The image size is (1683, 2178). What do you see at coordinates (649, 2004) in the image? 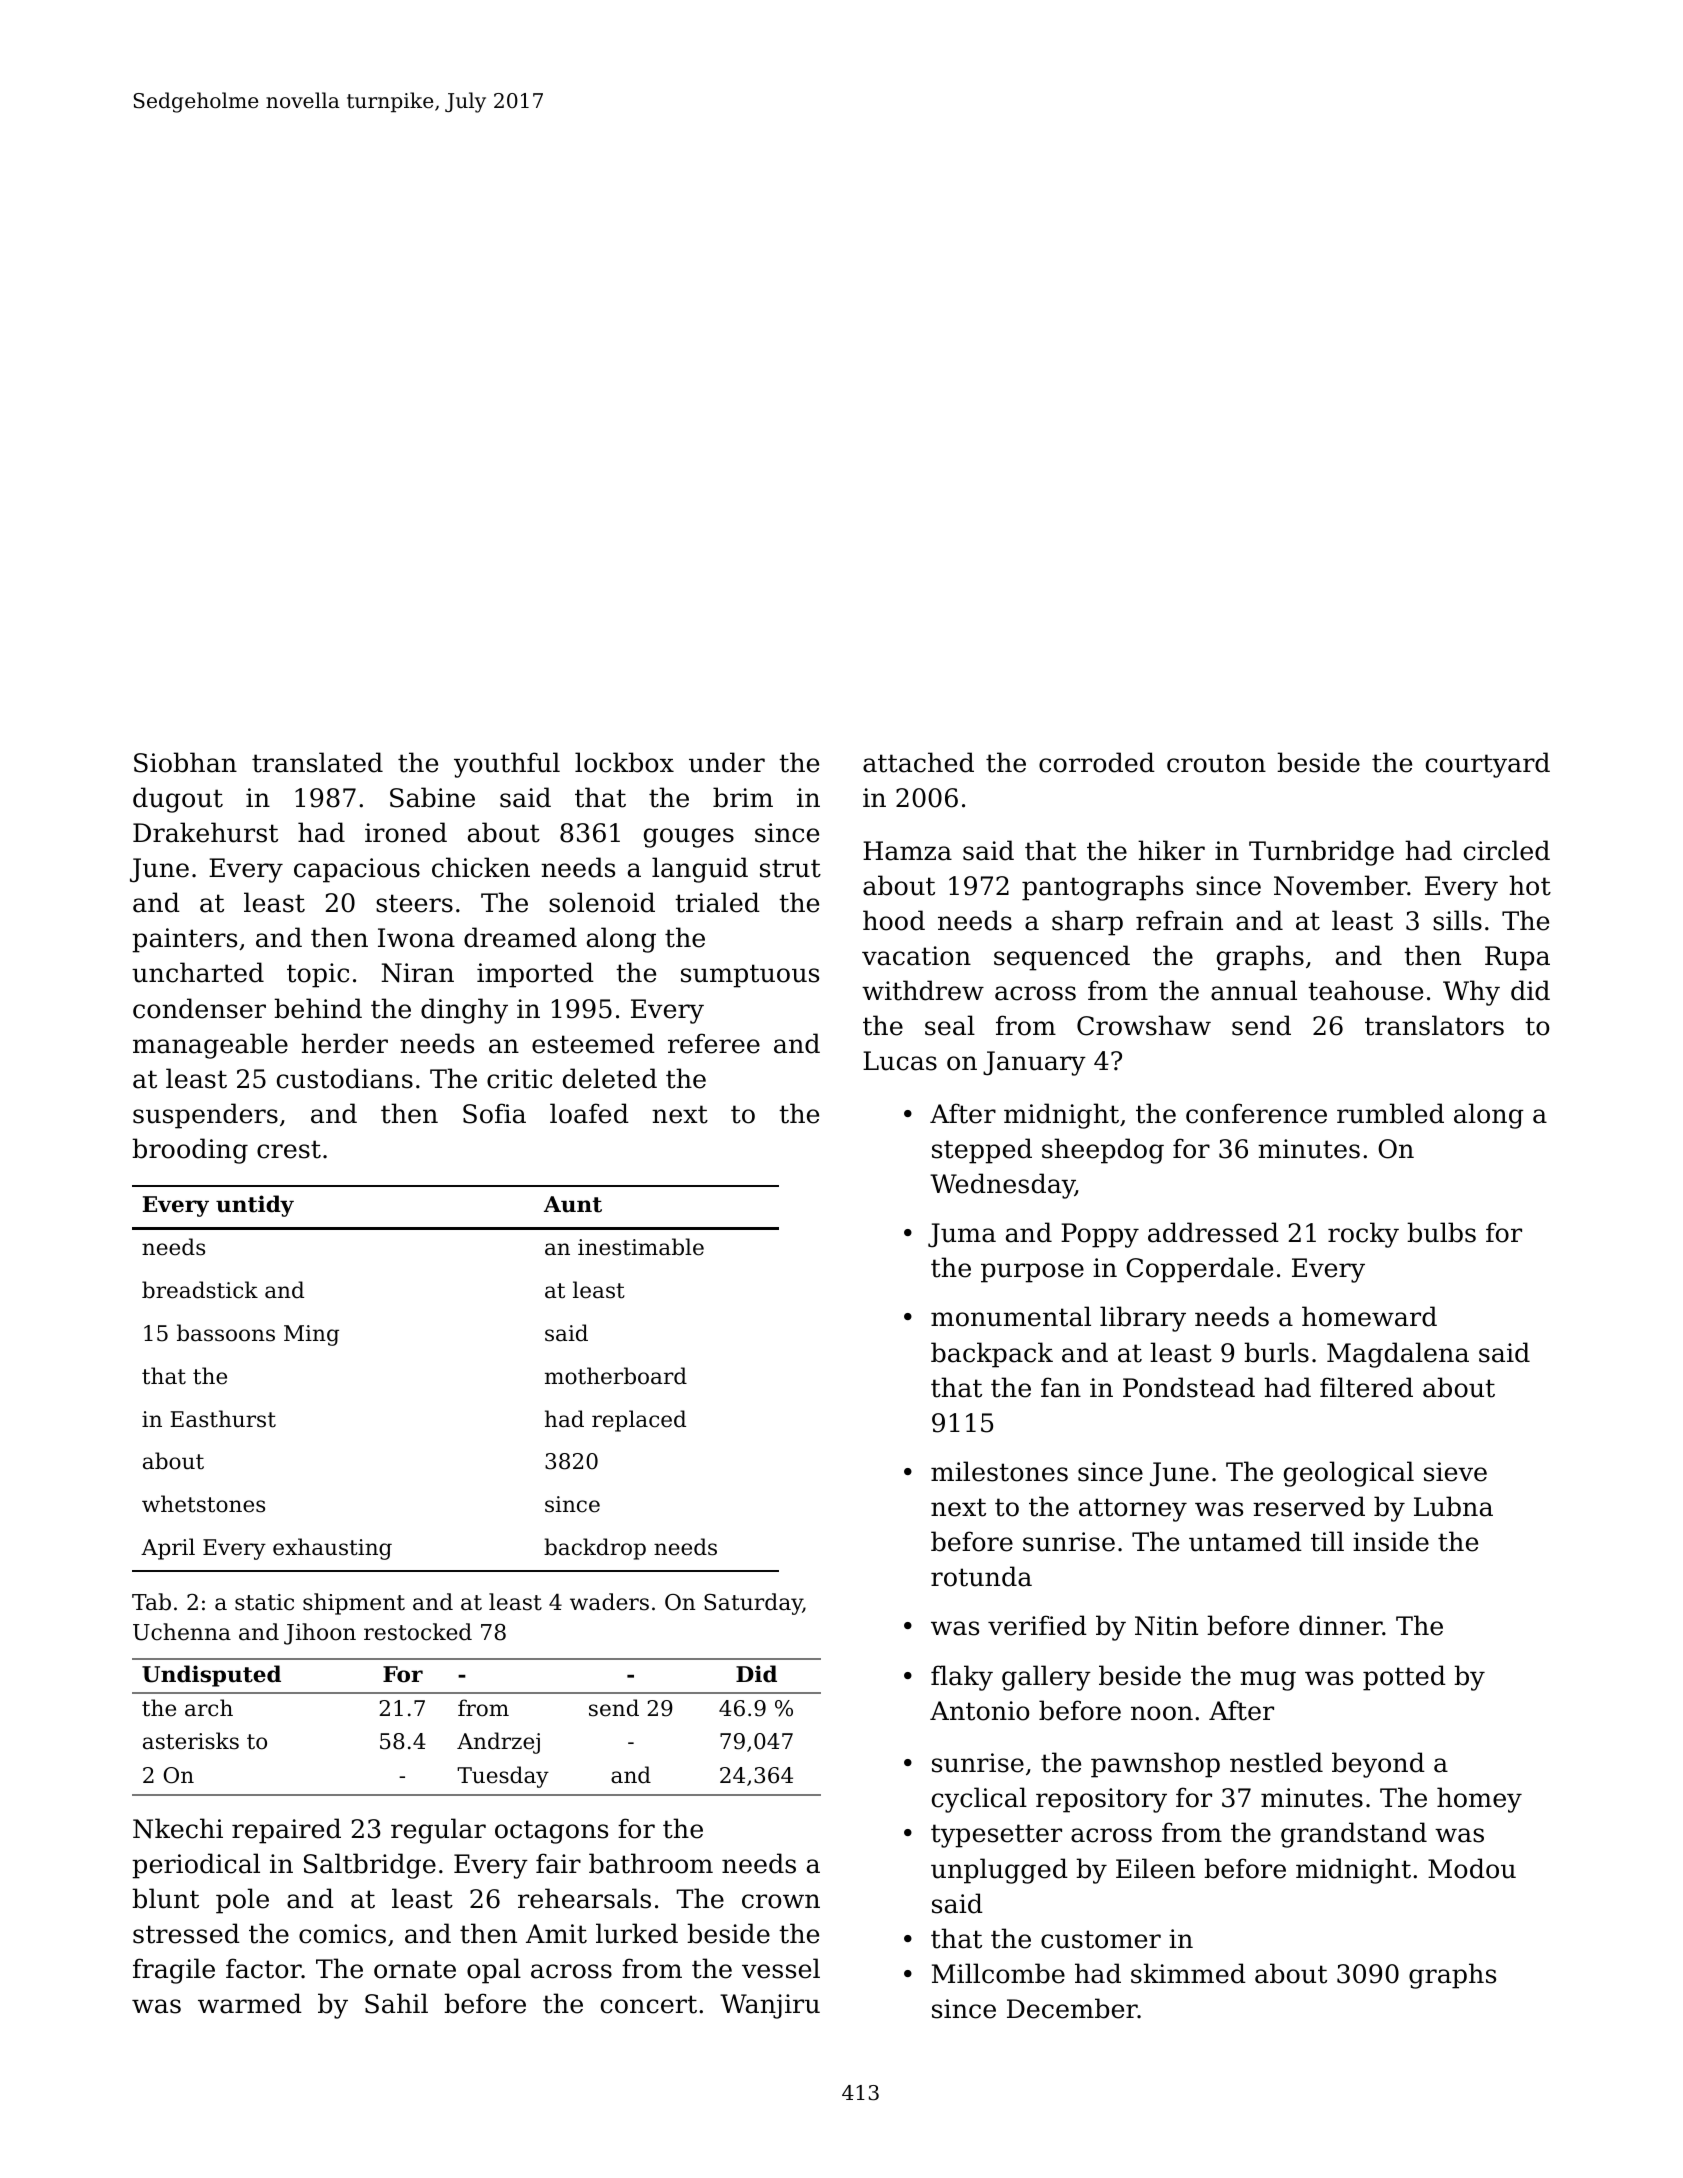
I see `concert` at bounding box center [649, 2004].
